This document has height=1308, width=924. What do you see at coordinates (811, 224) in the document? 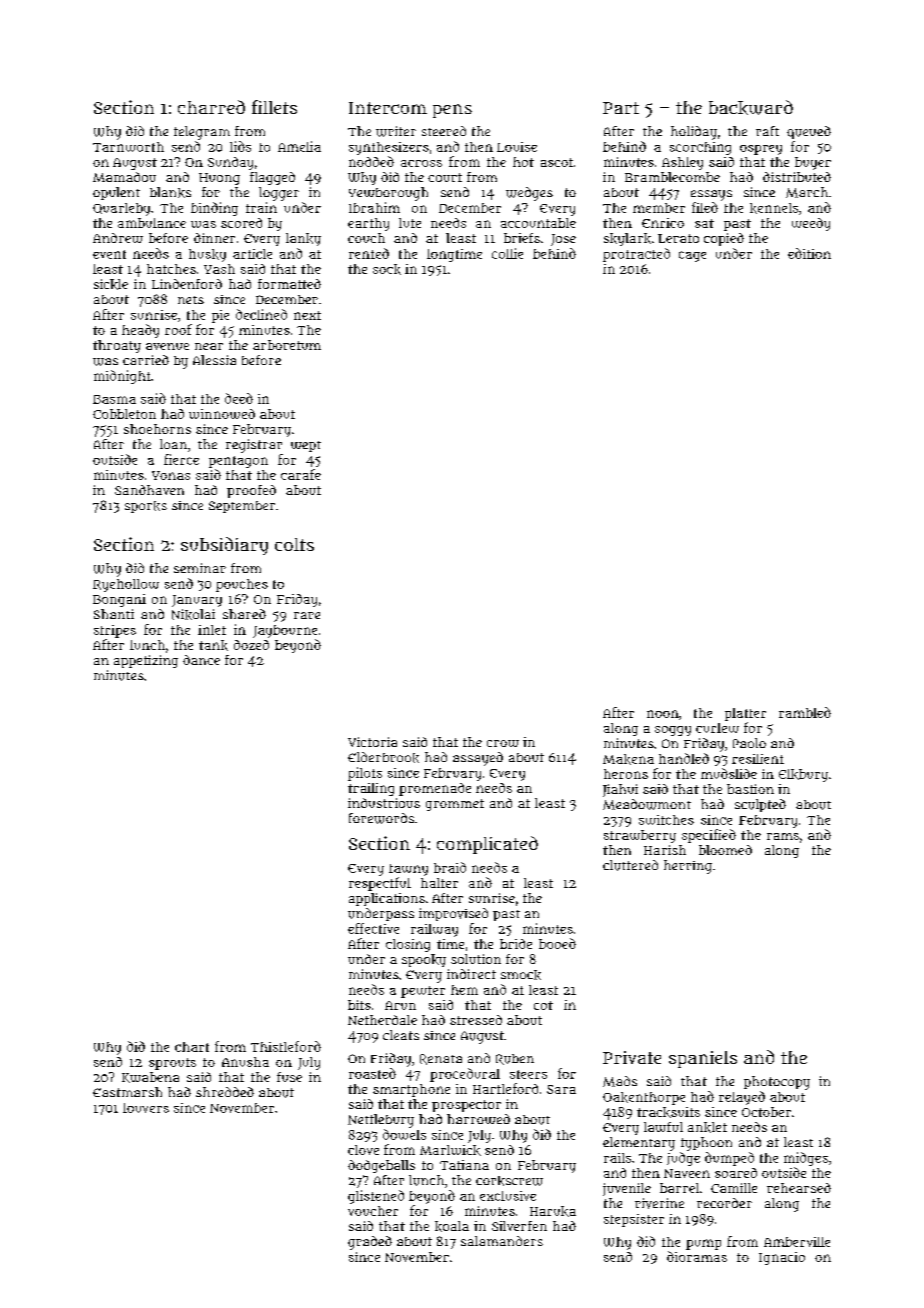
I see `weedy` at bounding box center [811, 224].
